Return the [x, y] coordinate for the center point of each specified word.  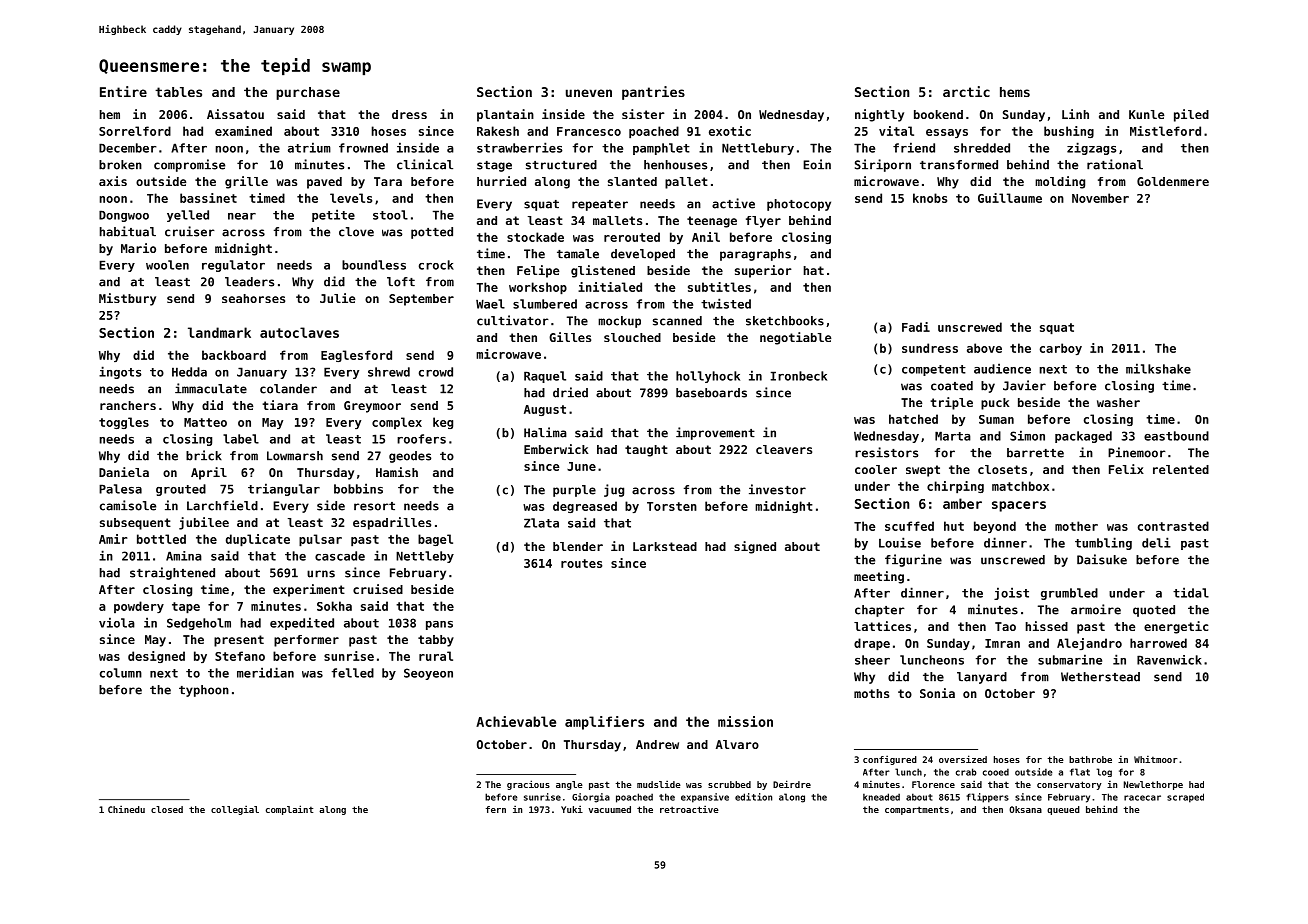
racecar [1142, 798]
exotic [730, 131]
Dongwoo [124, 216]
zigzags [1091, 148]
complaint [289, 810]
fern [496, 809]
